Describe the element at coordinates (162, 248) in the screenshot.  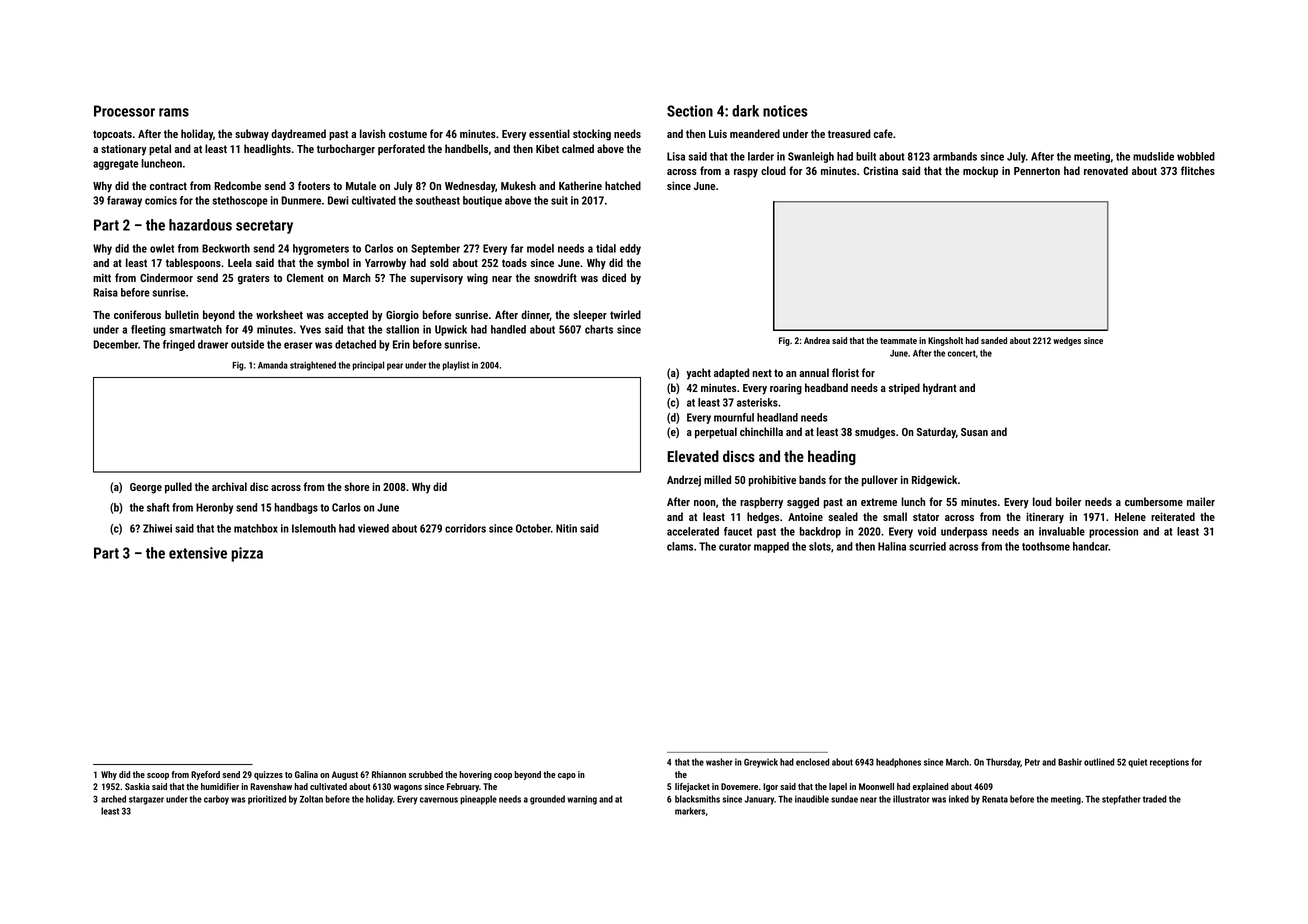
I see `owlet` at that location.
